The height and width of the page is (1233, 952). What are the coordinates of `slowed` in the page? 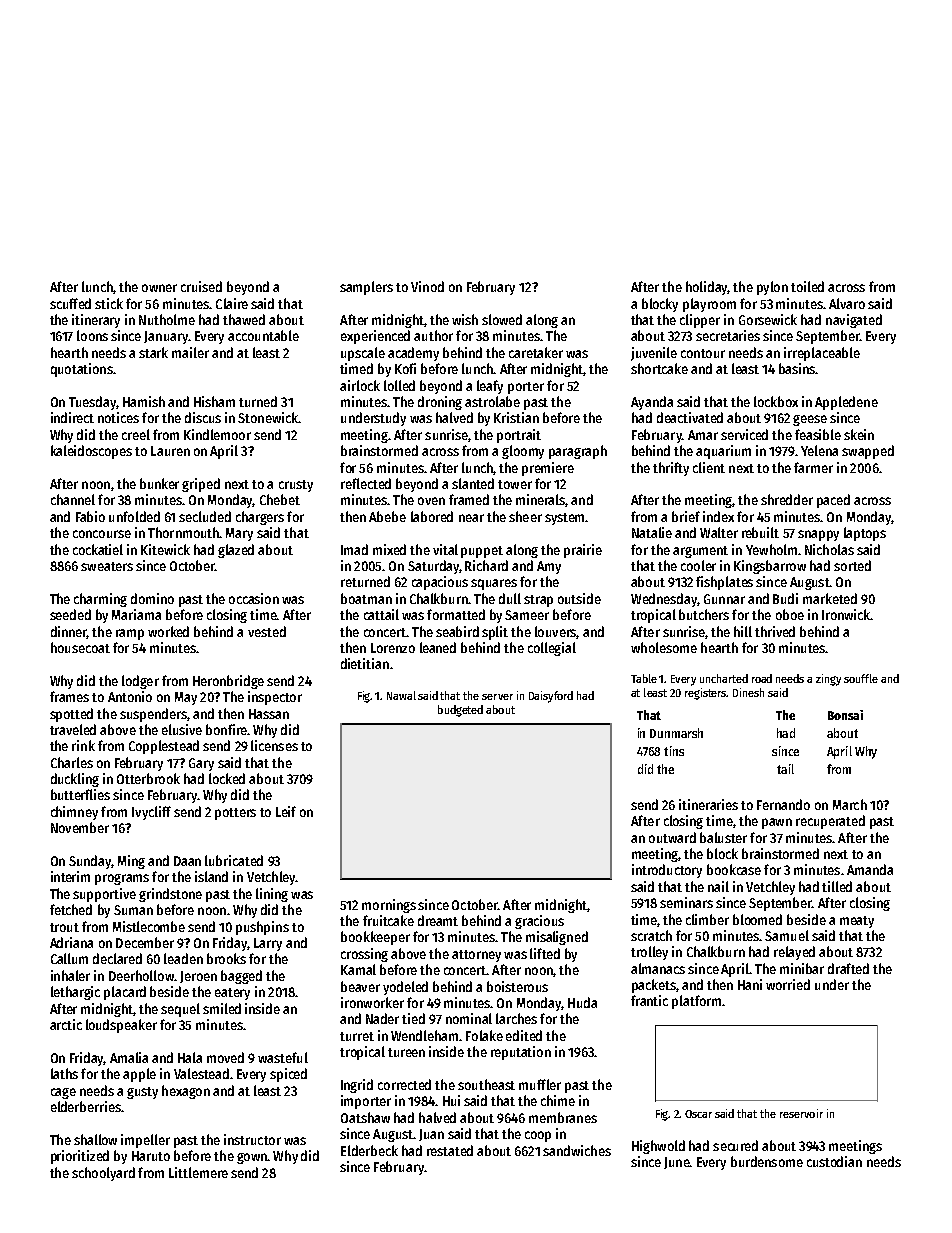 It's located at (502, 319).
